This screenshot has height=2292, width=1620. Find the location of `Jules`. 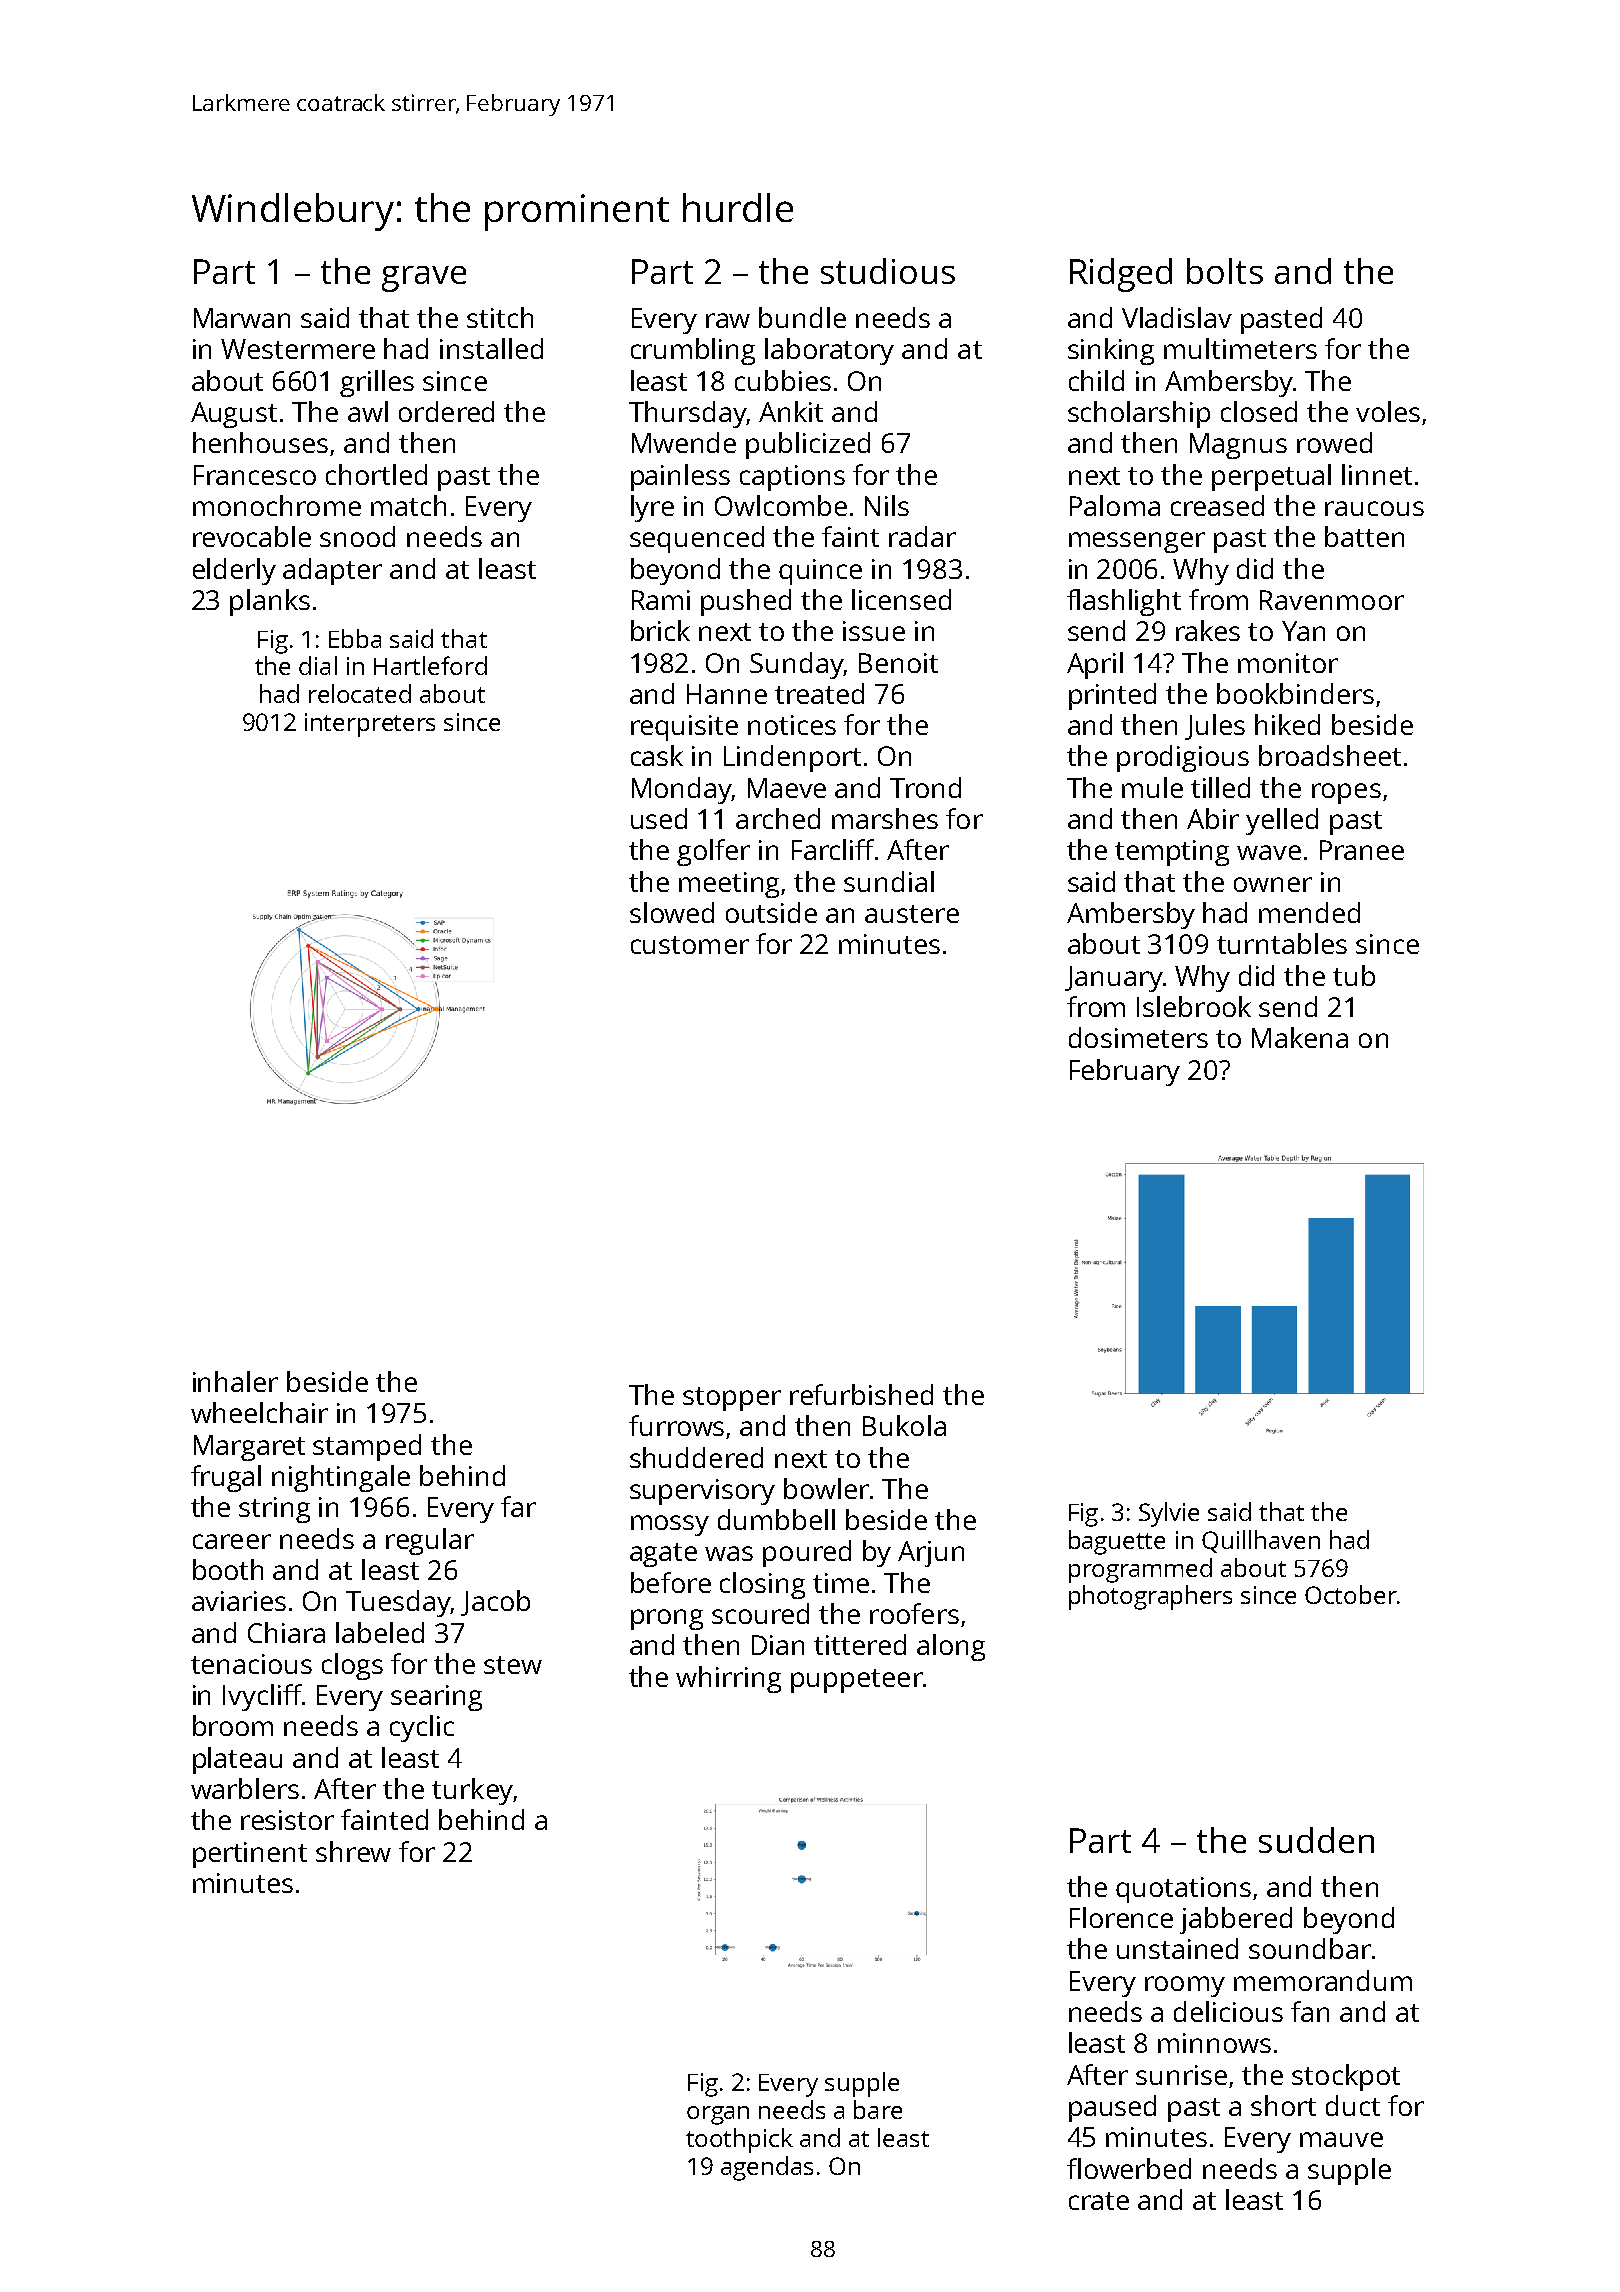

Jules is located at coordinates (1215, 727).
